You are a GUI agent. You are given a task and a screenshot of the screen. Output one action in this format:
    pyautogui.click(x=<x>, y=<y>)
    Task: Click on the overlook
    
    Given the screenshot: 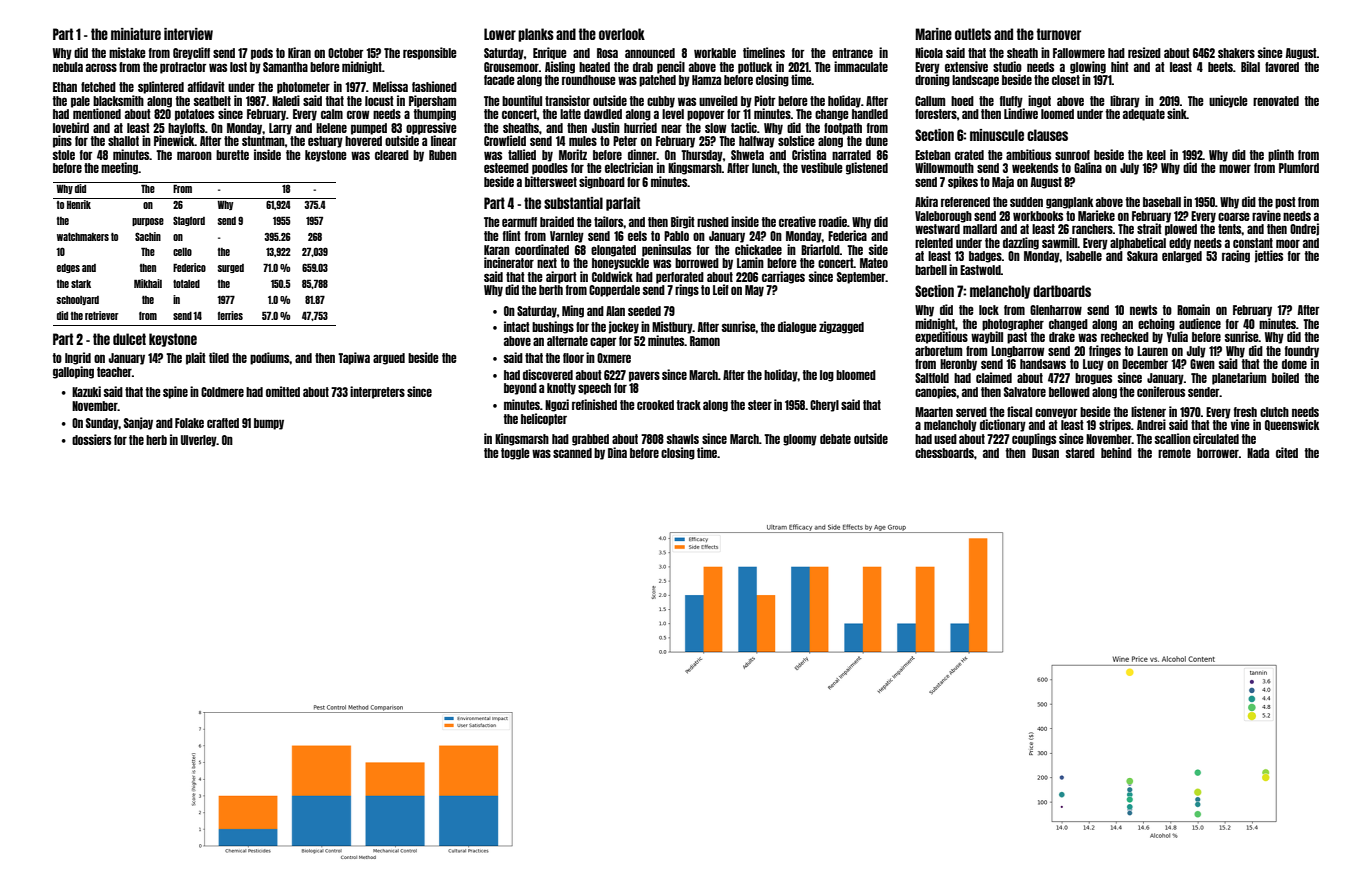 What is the action you would take?
    pyautogui.click(x=622, y=34)
